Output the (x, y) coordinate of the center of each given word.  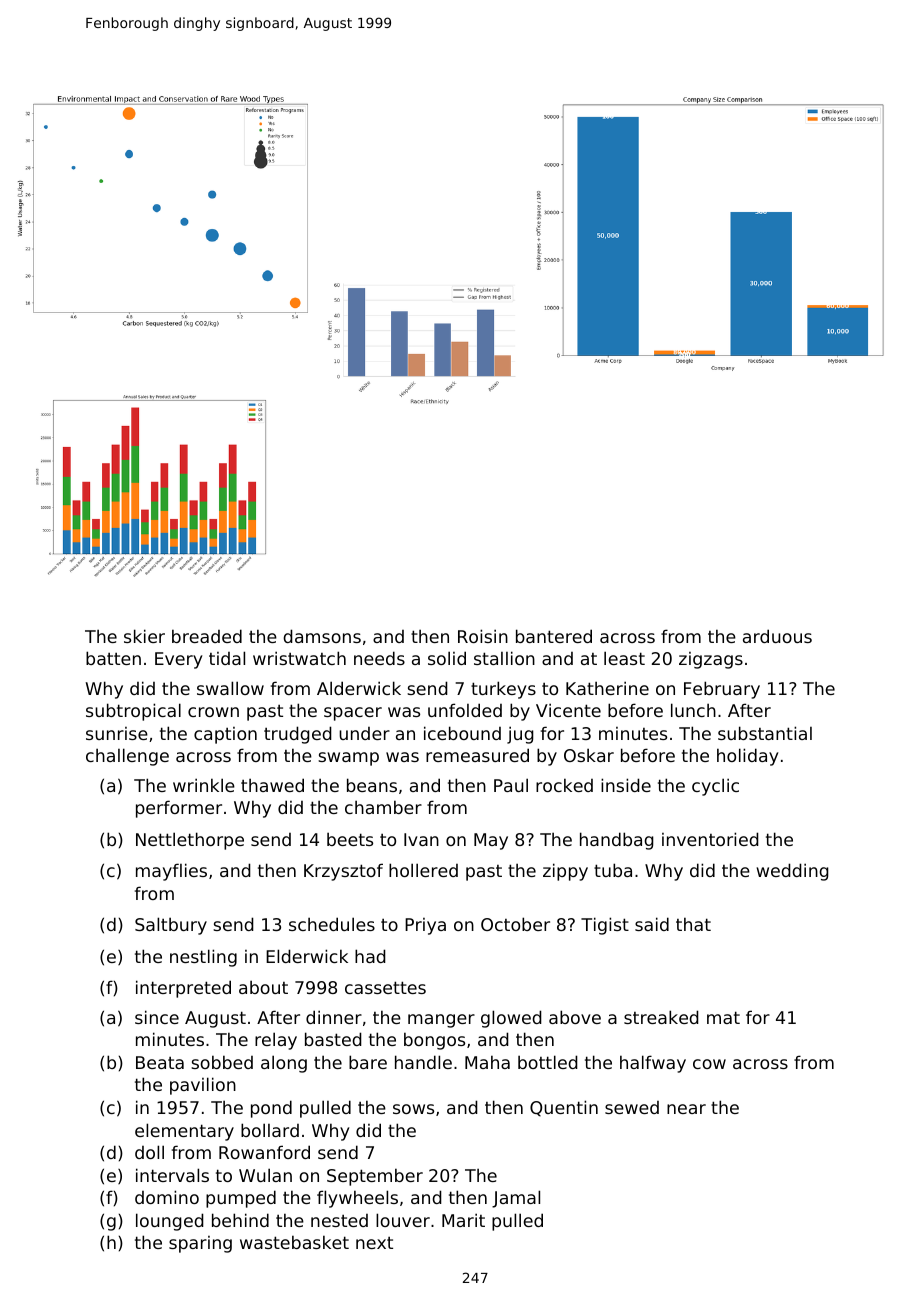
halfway (653, 1064)
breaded (207, 636)
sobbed (222, 1062)
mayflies (171, 872)
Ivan (421, 839)
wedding (793, 872)
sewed (632, 1107)
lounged (170, 1222)
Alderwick (359, 688)
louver (403, 1220)
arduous (777, 636)
